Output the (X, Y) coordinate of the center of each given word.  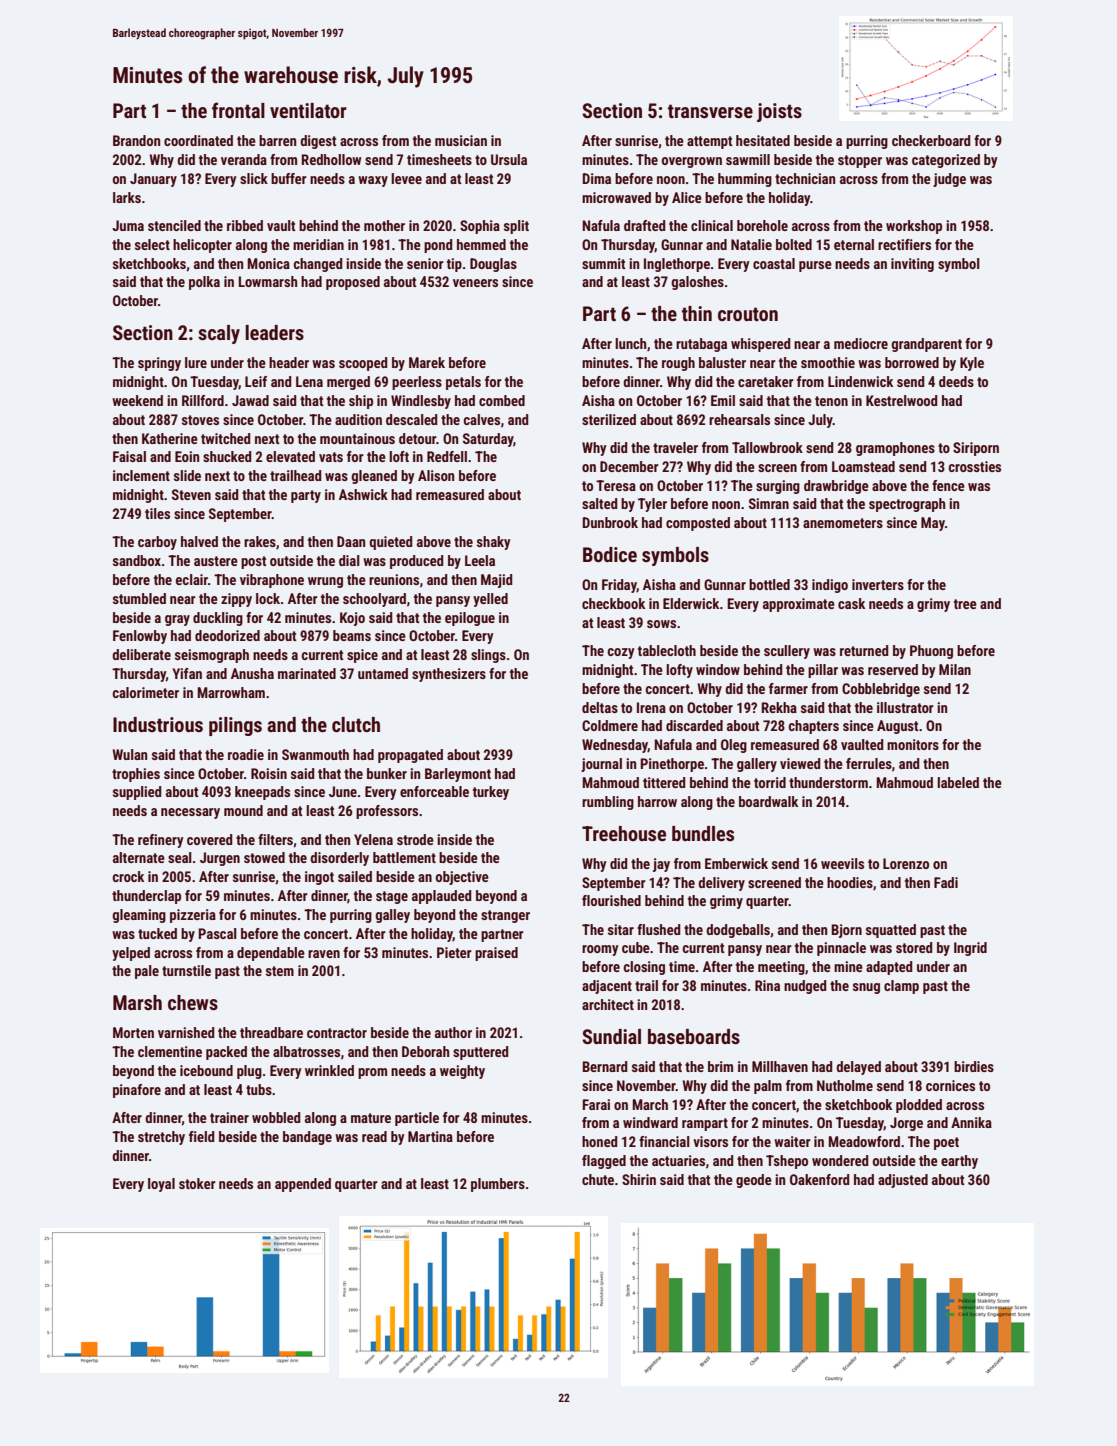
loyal (161, 1185)
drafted (645, 225)
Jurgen (220, 859)
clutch (356, 724)
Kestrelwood (902, 400)
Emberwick (736, 863)
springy (159, 364)
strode (415, 839)
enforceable (434, 791)
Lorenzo (906, 863)
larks (127, 197)
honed (600, 1141)
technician (805, 178)
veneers (475, 283)
